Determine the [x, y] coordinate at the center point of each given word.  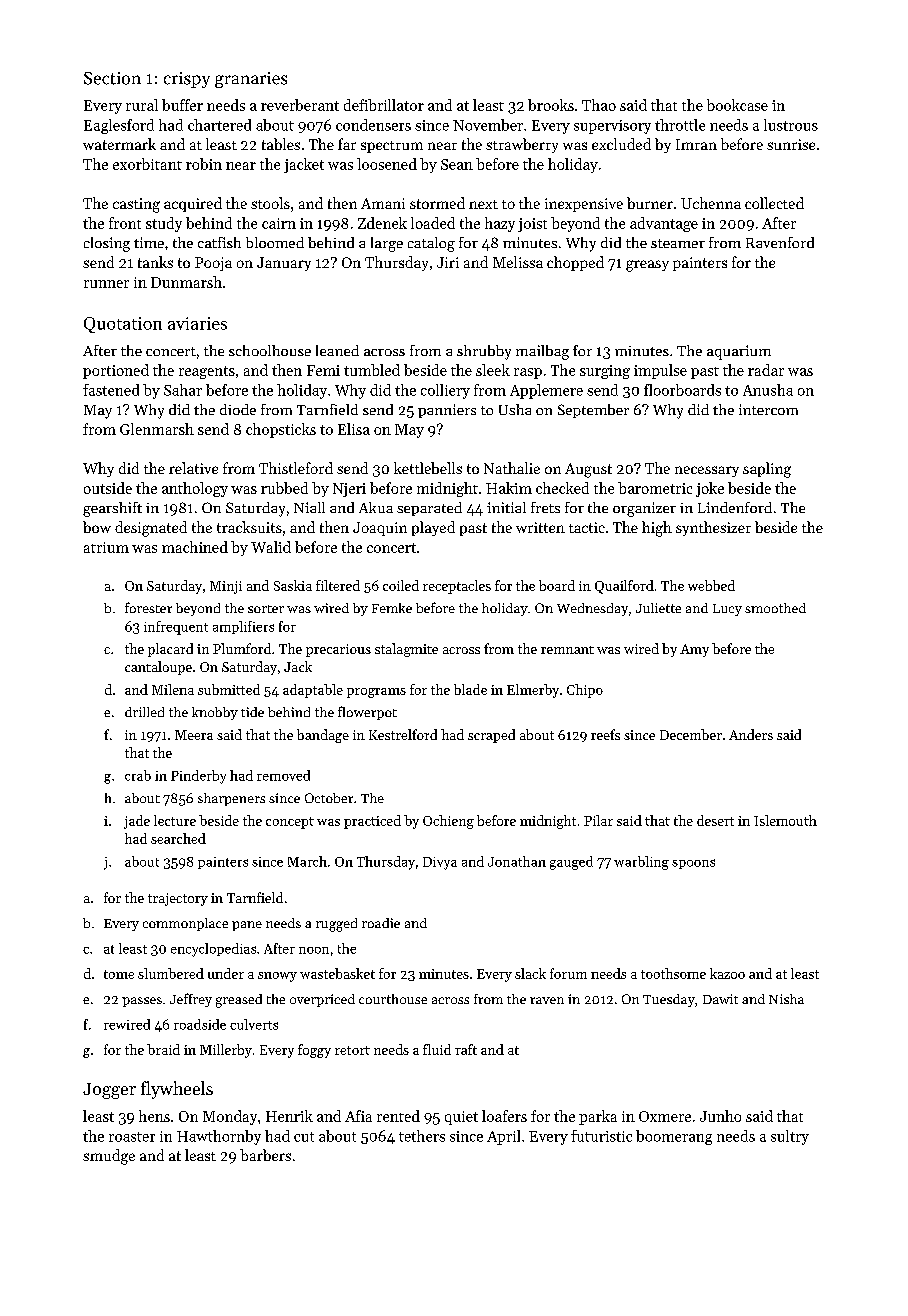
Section [112, 78]
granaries [251, 80]
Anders [751, 734]
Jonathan [517, 861]
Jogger [109, 1091]
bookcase [737, 105]
